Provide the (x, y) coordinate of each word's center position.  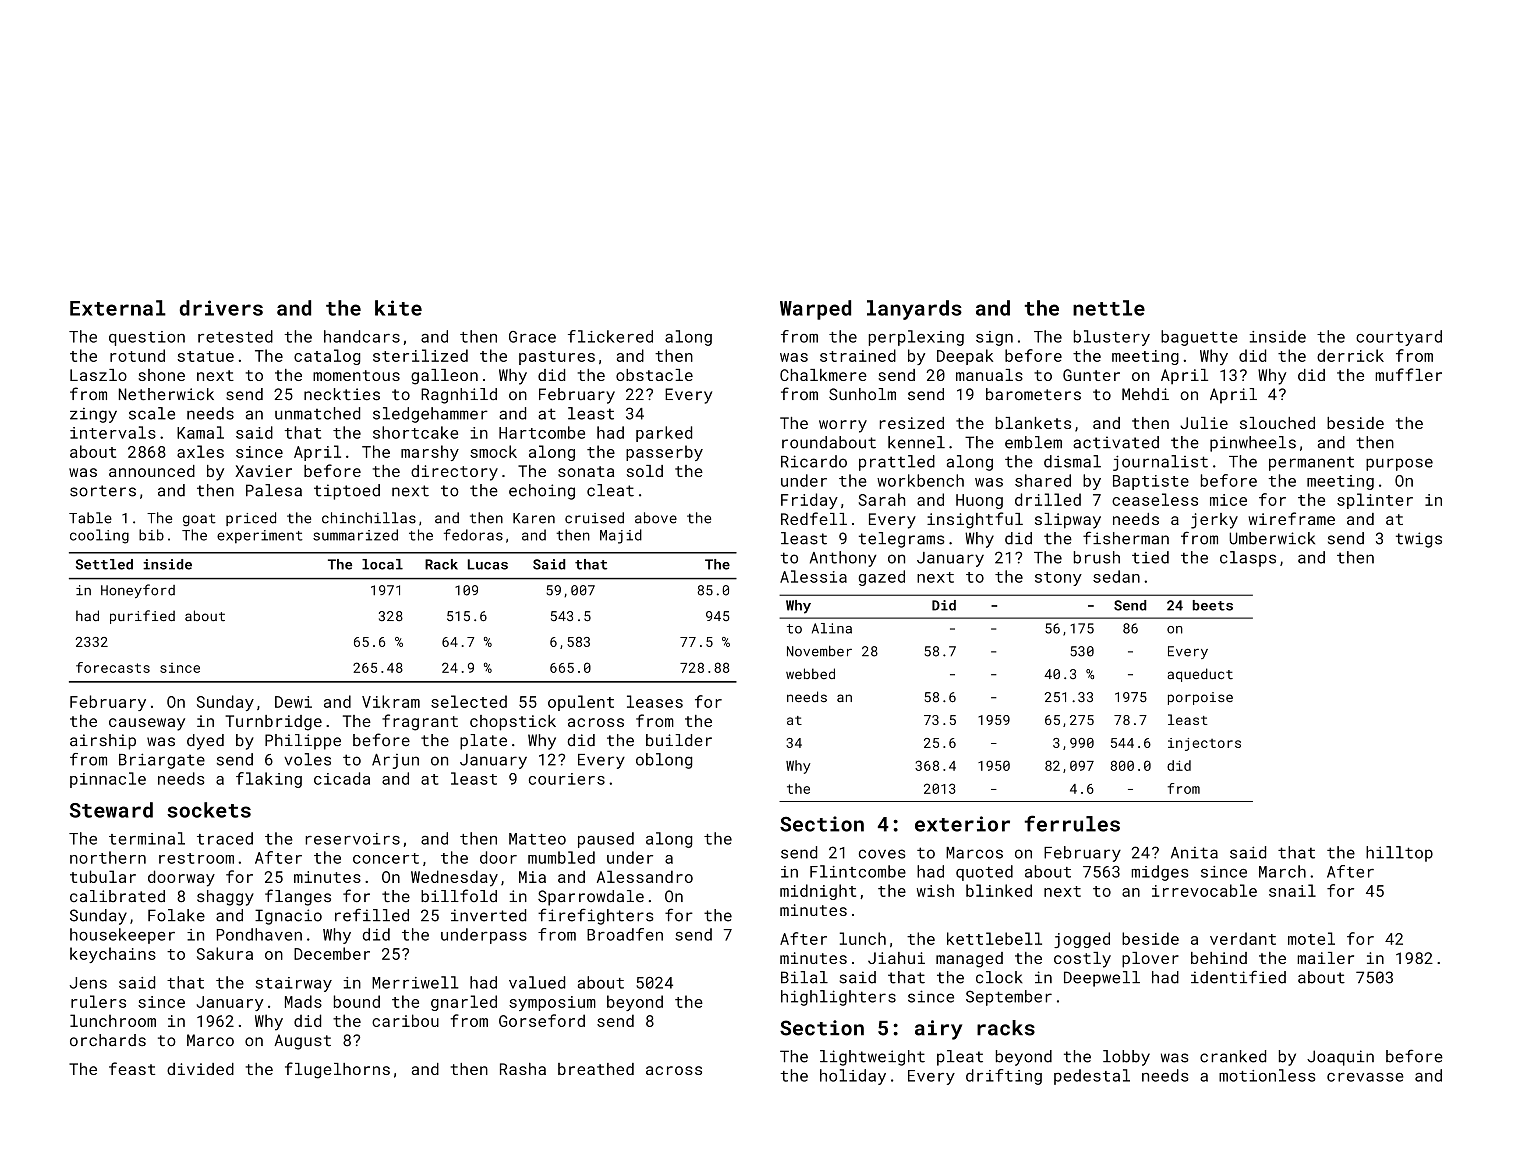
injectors (1204, 744)
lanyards (914, 310)
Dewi (293, 702)
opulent (581, 703)
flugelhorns (337, 1070)
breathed (596, 1069)
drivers (221, 308)
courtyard (1399, 338)
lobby (1126, 1058)
